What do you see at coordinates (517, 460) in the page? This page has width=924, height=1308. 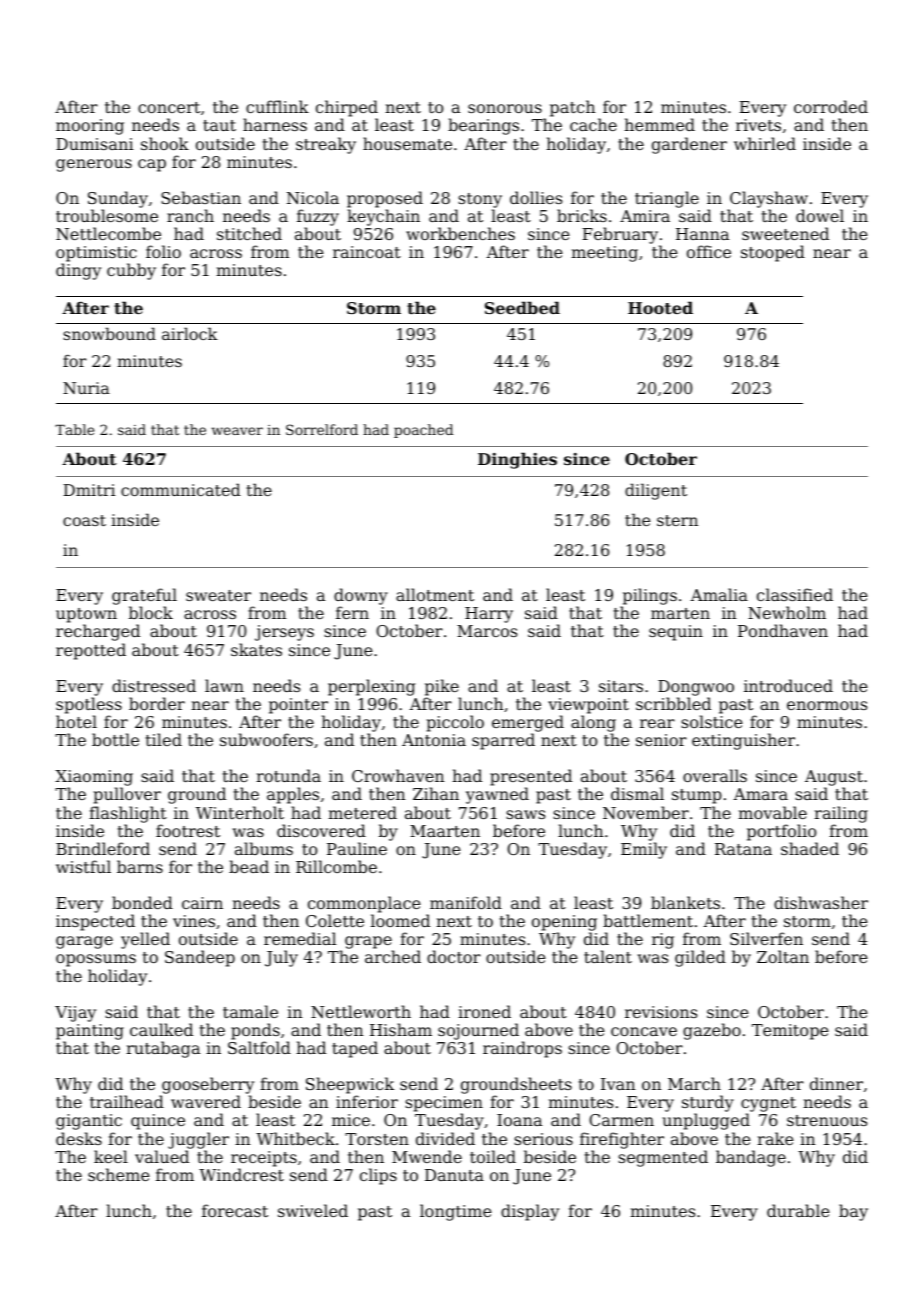 I see `Dinghies` at bounding box center [517, 460].
